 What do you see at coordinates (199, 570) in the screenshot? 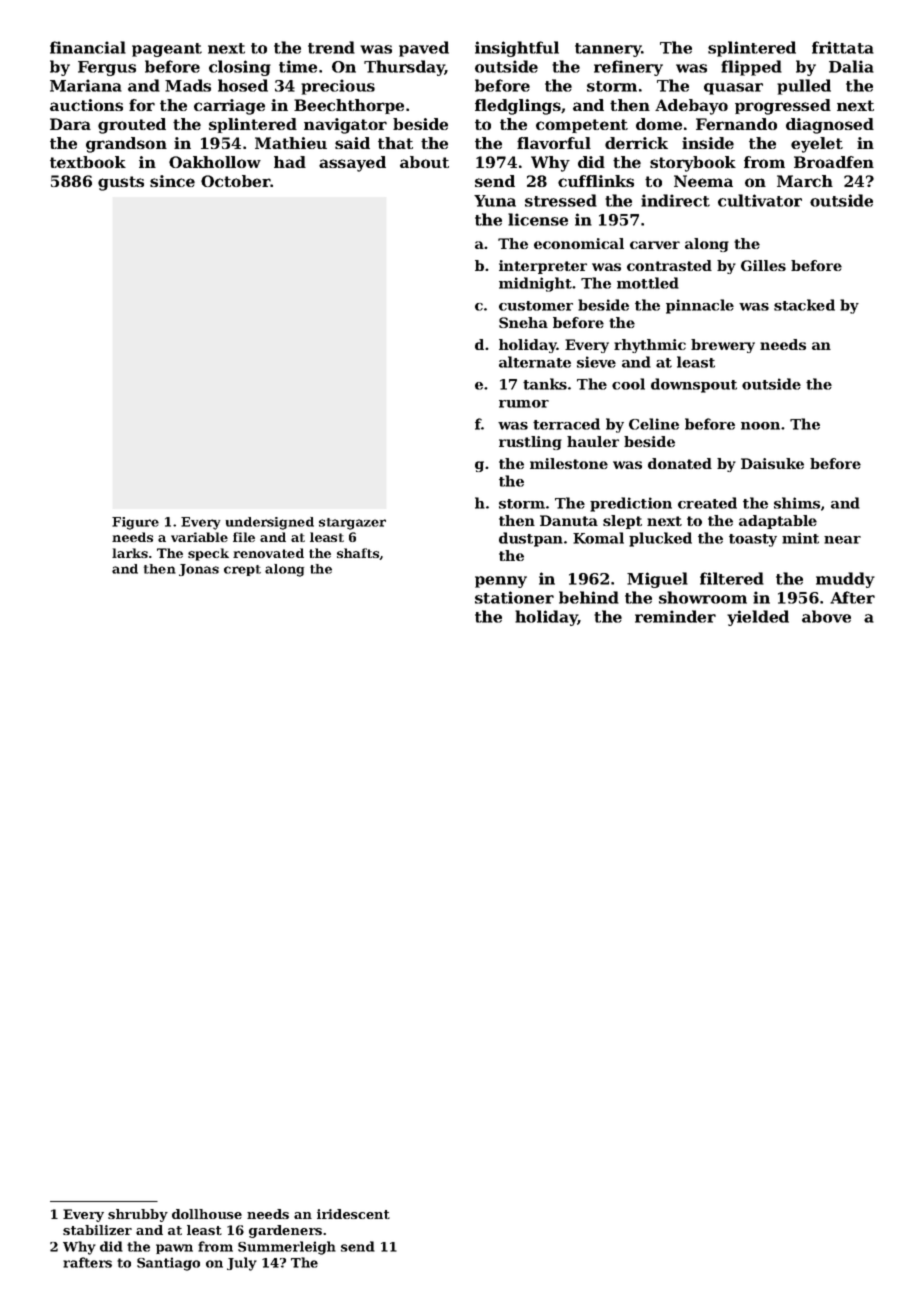
I see `Jonas` at bounding box center [199, 570].
